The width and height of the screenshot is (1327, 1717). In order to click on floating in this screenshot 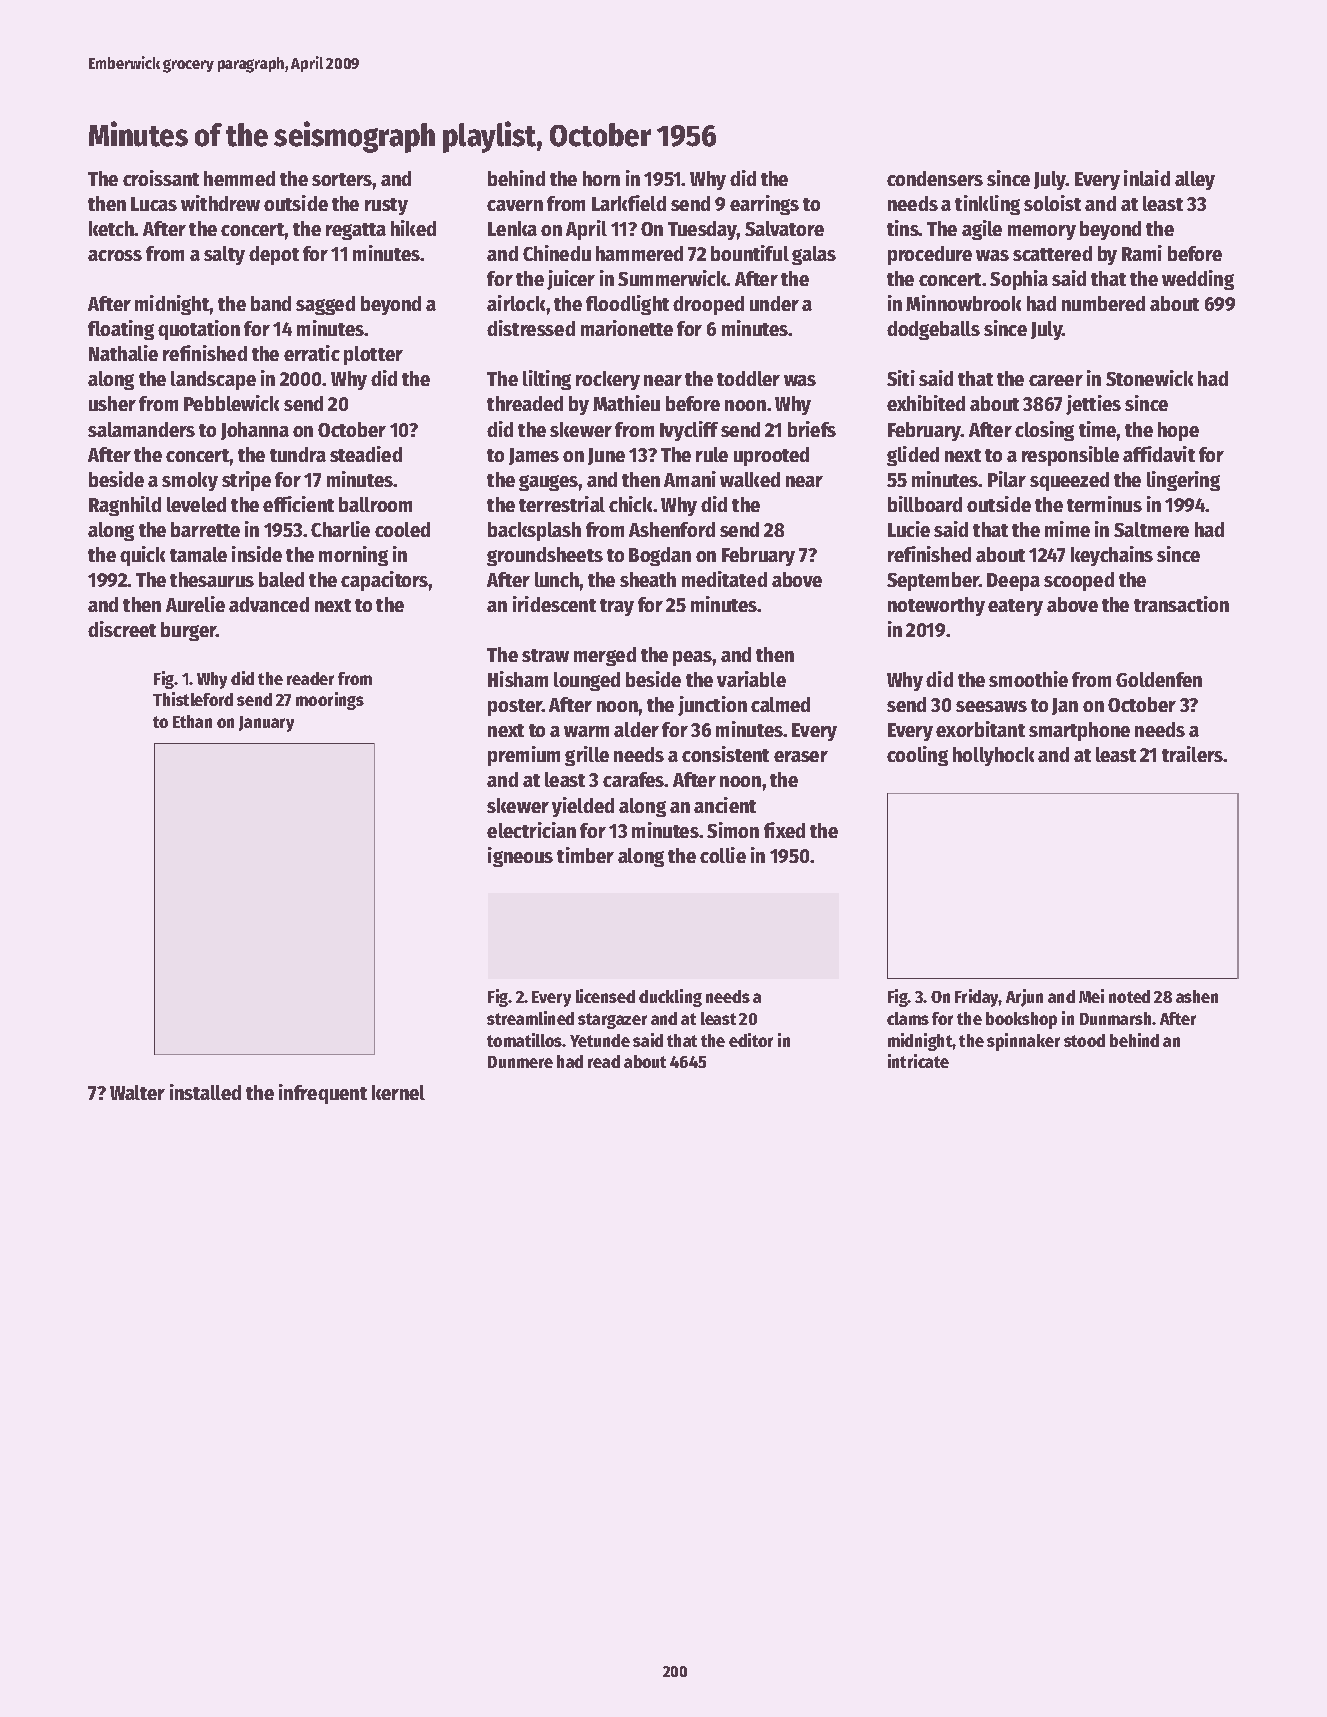, I will do `click(121, 330)`.
